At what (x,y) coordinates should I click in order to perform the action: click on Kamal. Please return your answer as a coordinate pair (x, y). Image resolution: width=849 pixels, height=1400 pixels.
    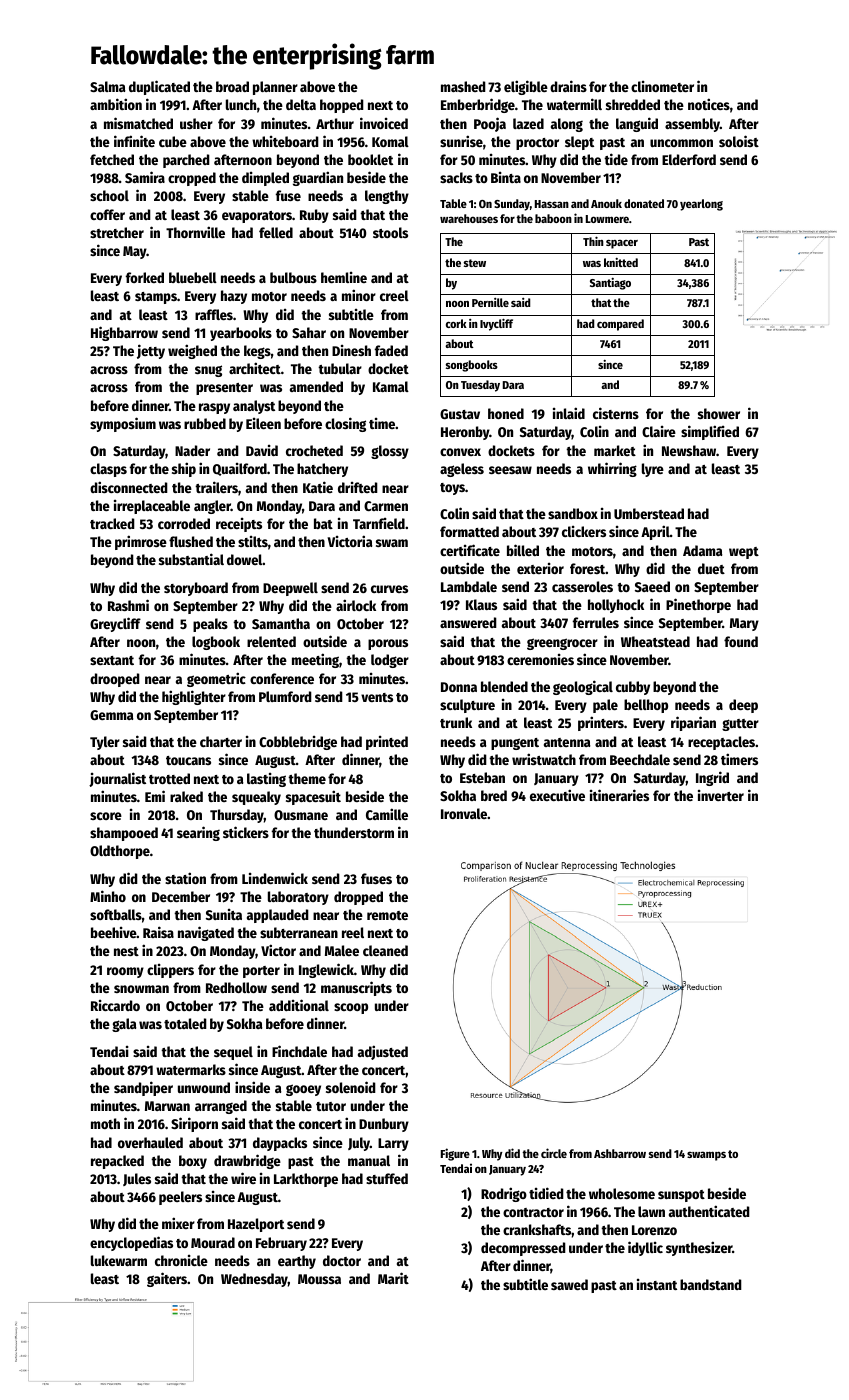
    Looking at the image, I should click on (391, 386).
